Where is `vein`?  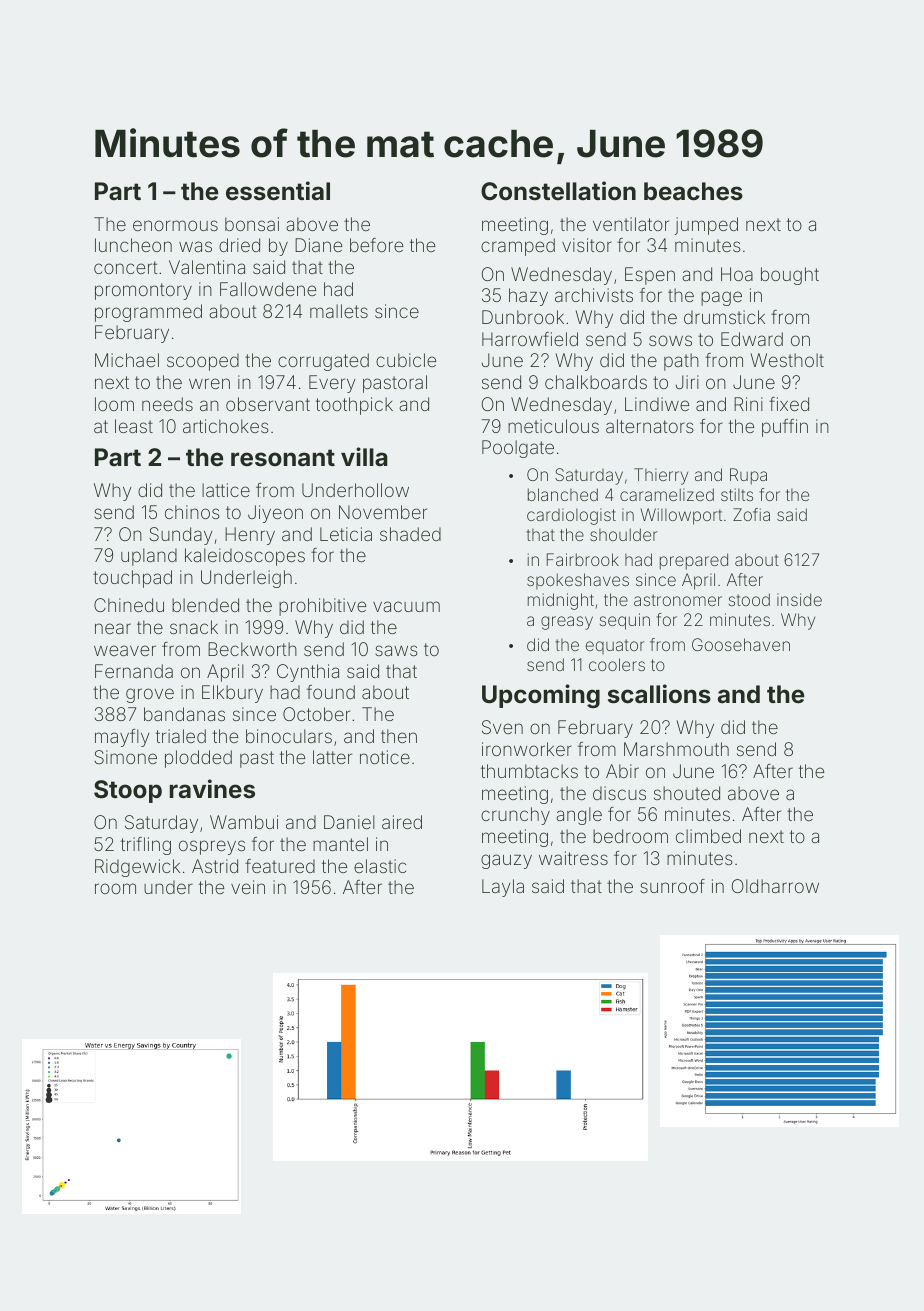 vein is located at coordinates (248, 887).
